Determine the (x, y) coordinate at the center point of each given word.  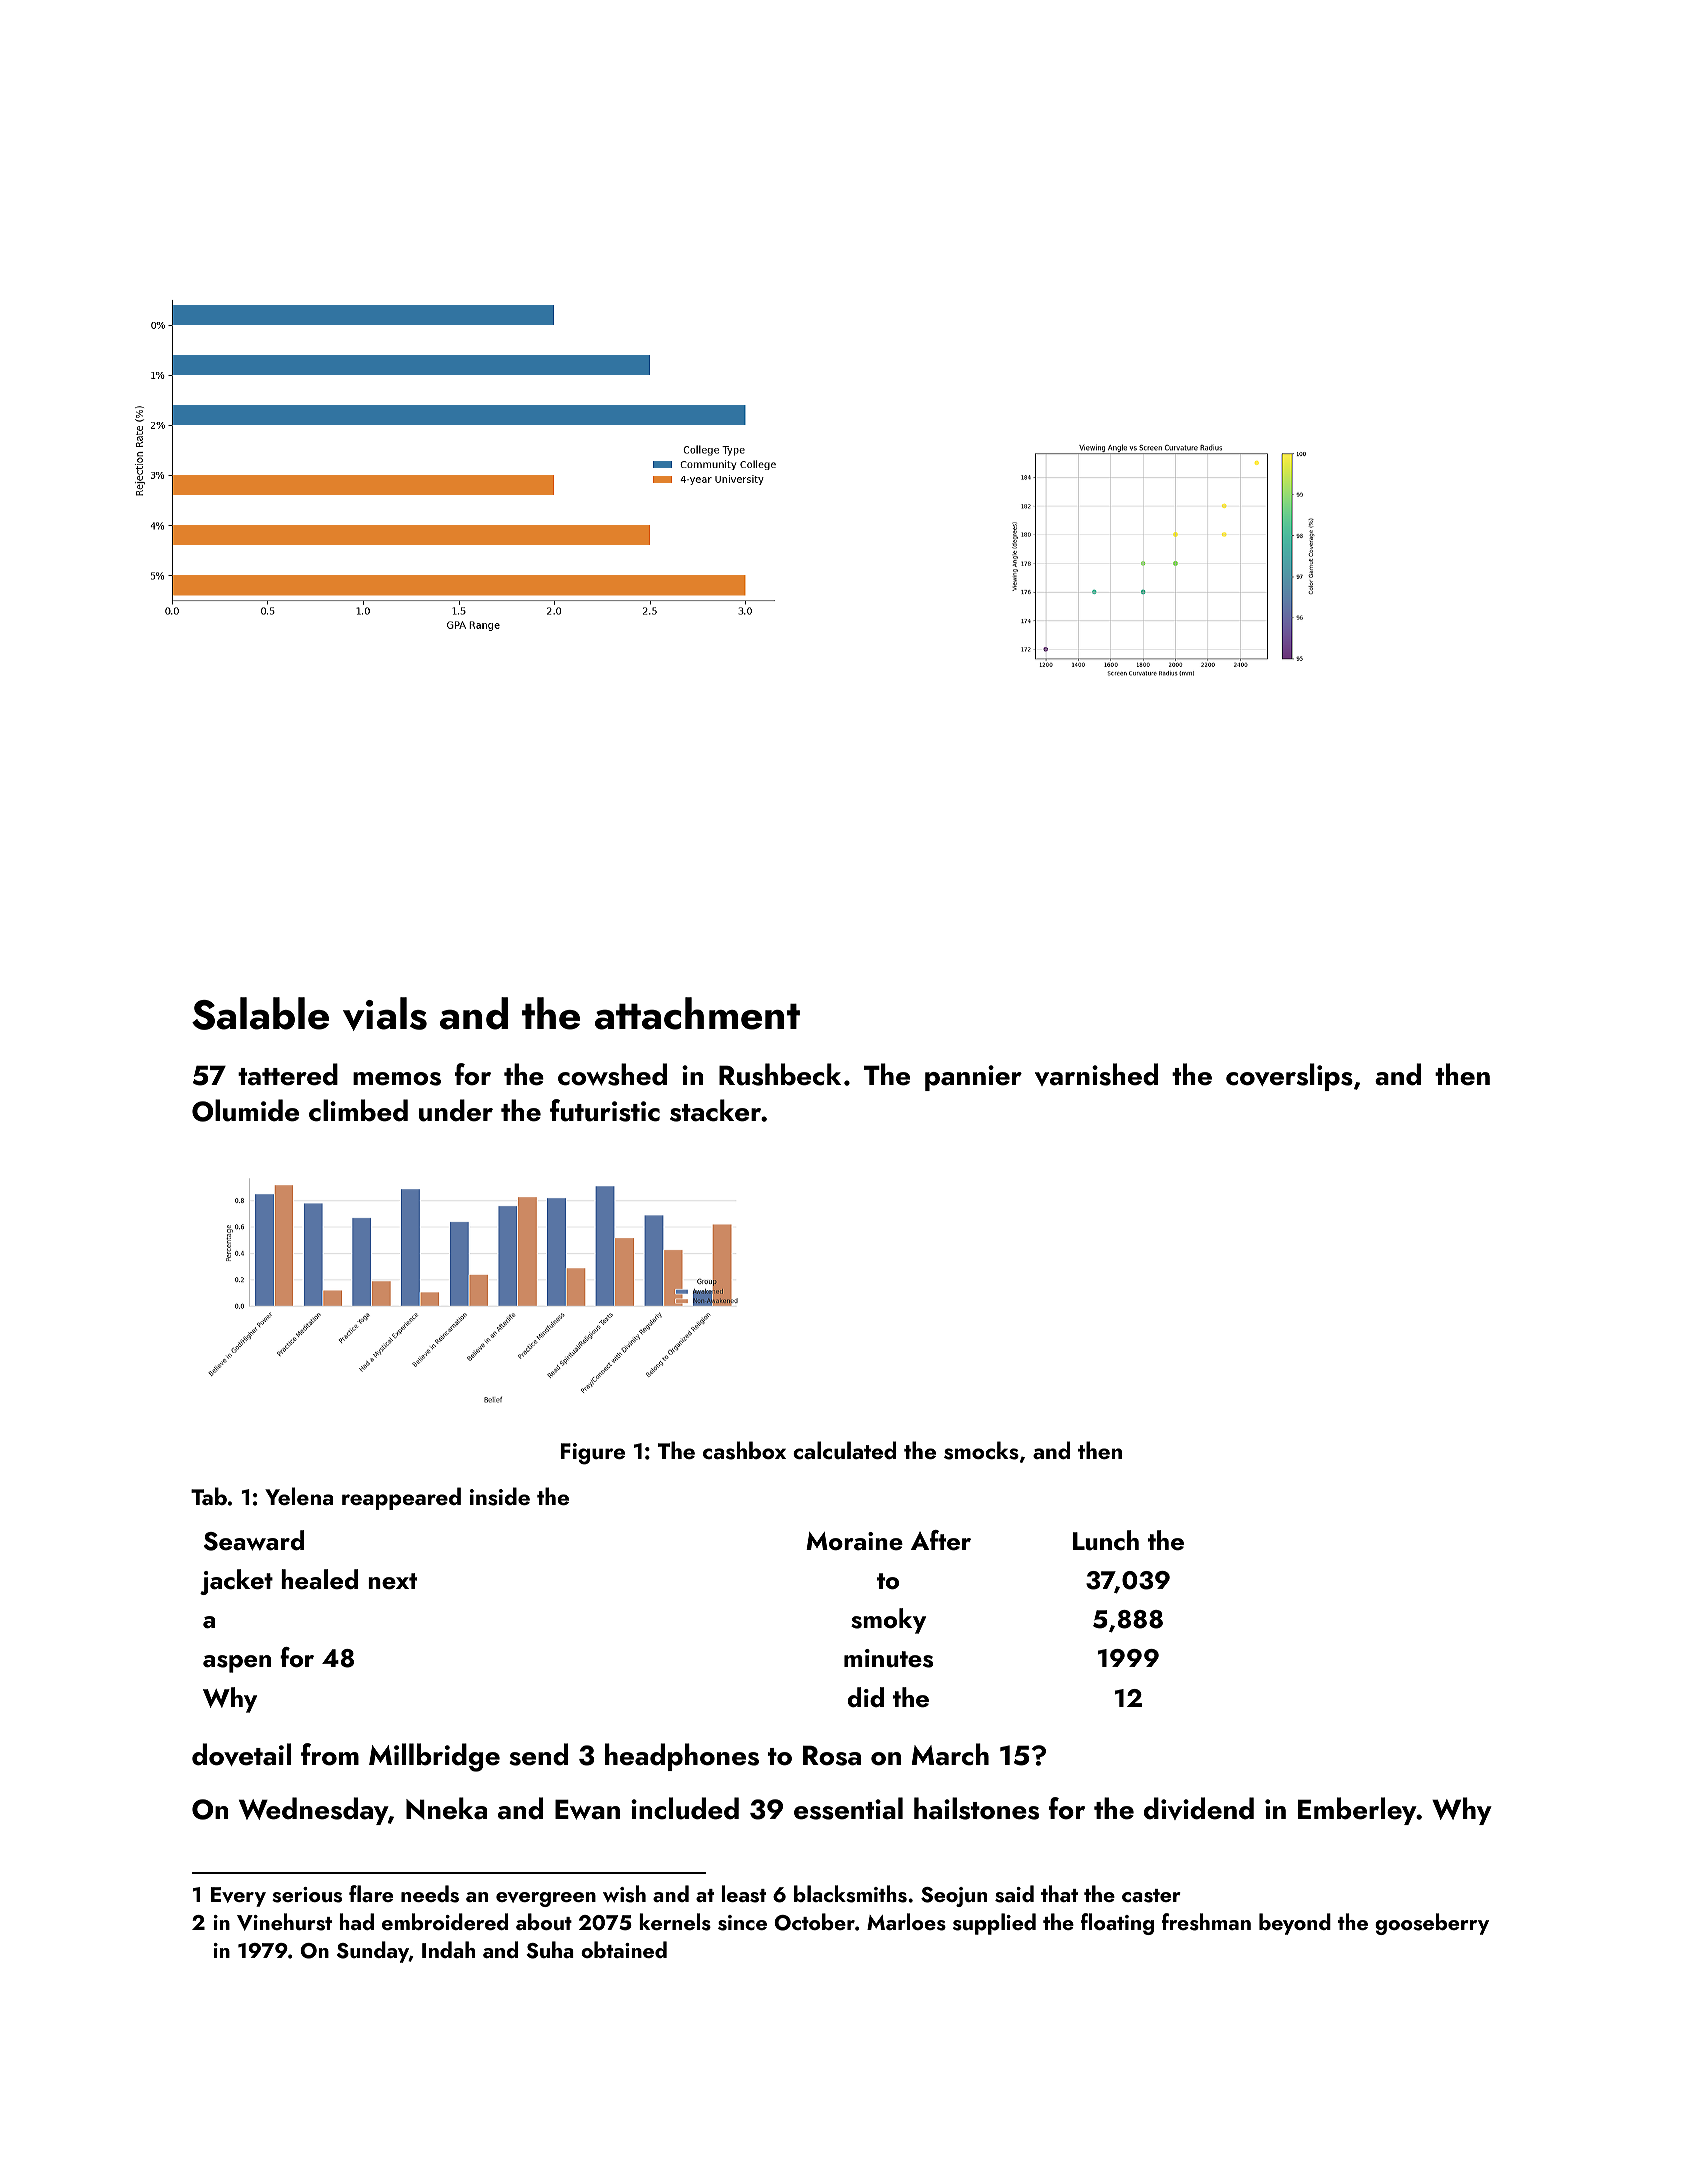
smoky (888, 1621)
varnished (1096, 1074)
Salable (260, 1013)
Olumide (245, 1110)
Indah (448, 1949)
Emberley (1357, 1811)
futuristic (605, 1110)
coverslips (1289, 1077)
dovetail (241, 1754)
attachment (697, 1013)
